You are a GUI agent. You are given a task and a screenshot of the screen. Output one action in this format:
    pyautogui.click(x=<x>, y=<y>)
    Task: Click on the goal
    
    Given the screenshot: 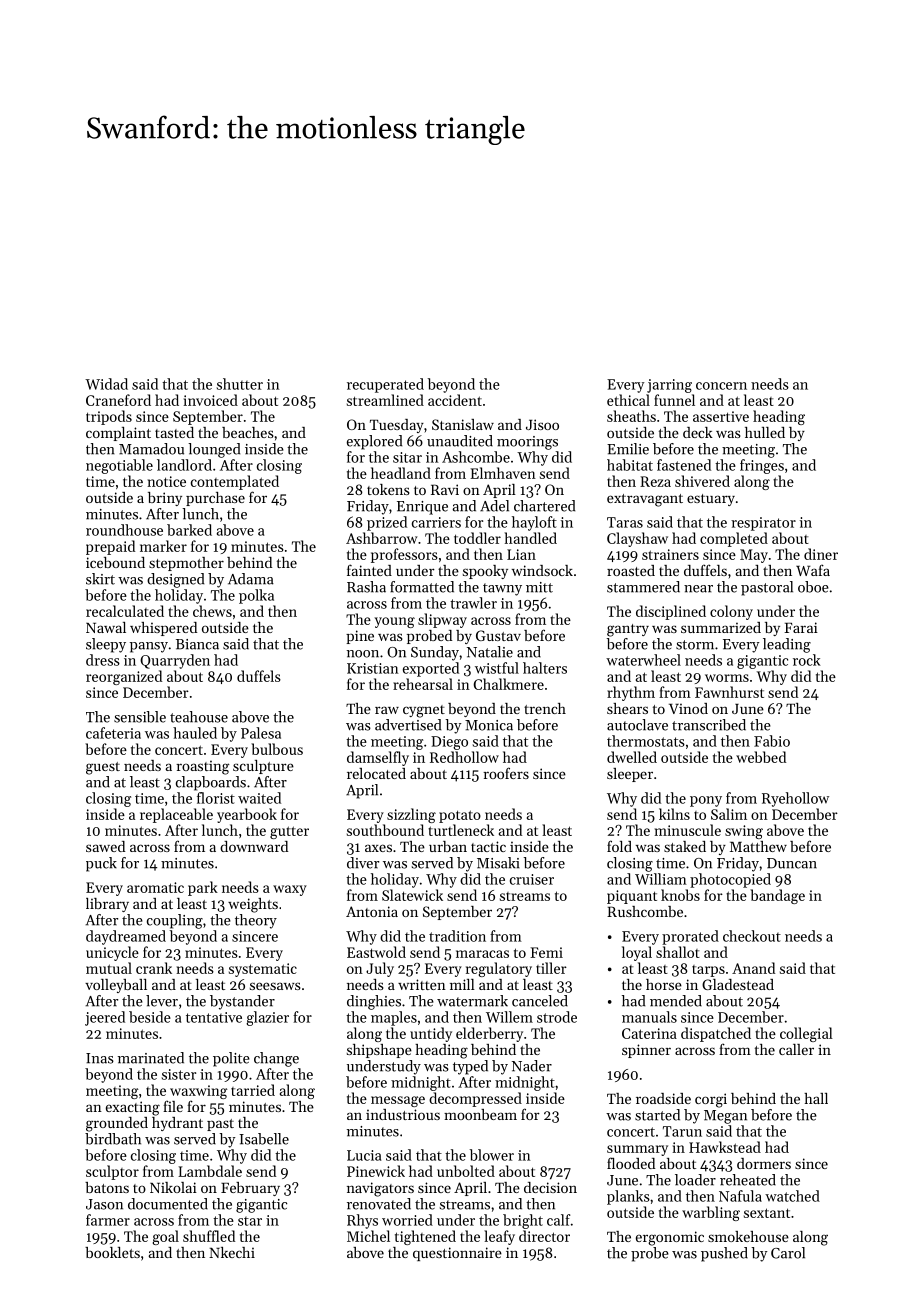 What is the action you would take?
    pyautogui.click(x=166, y=1237)
